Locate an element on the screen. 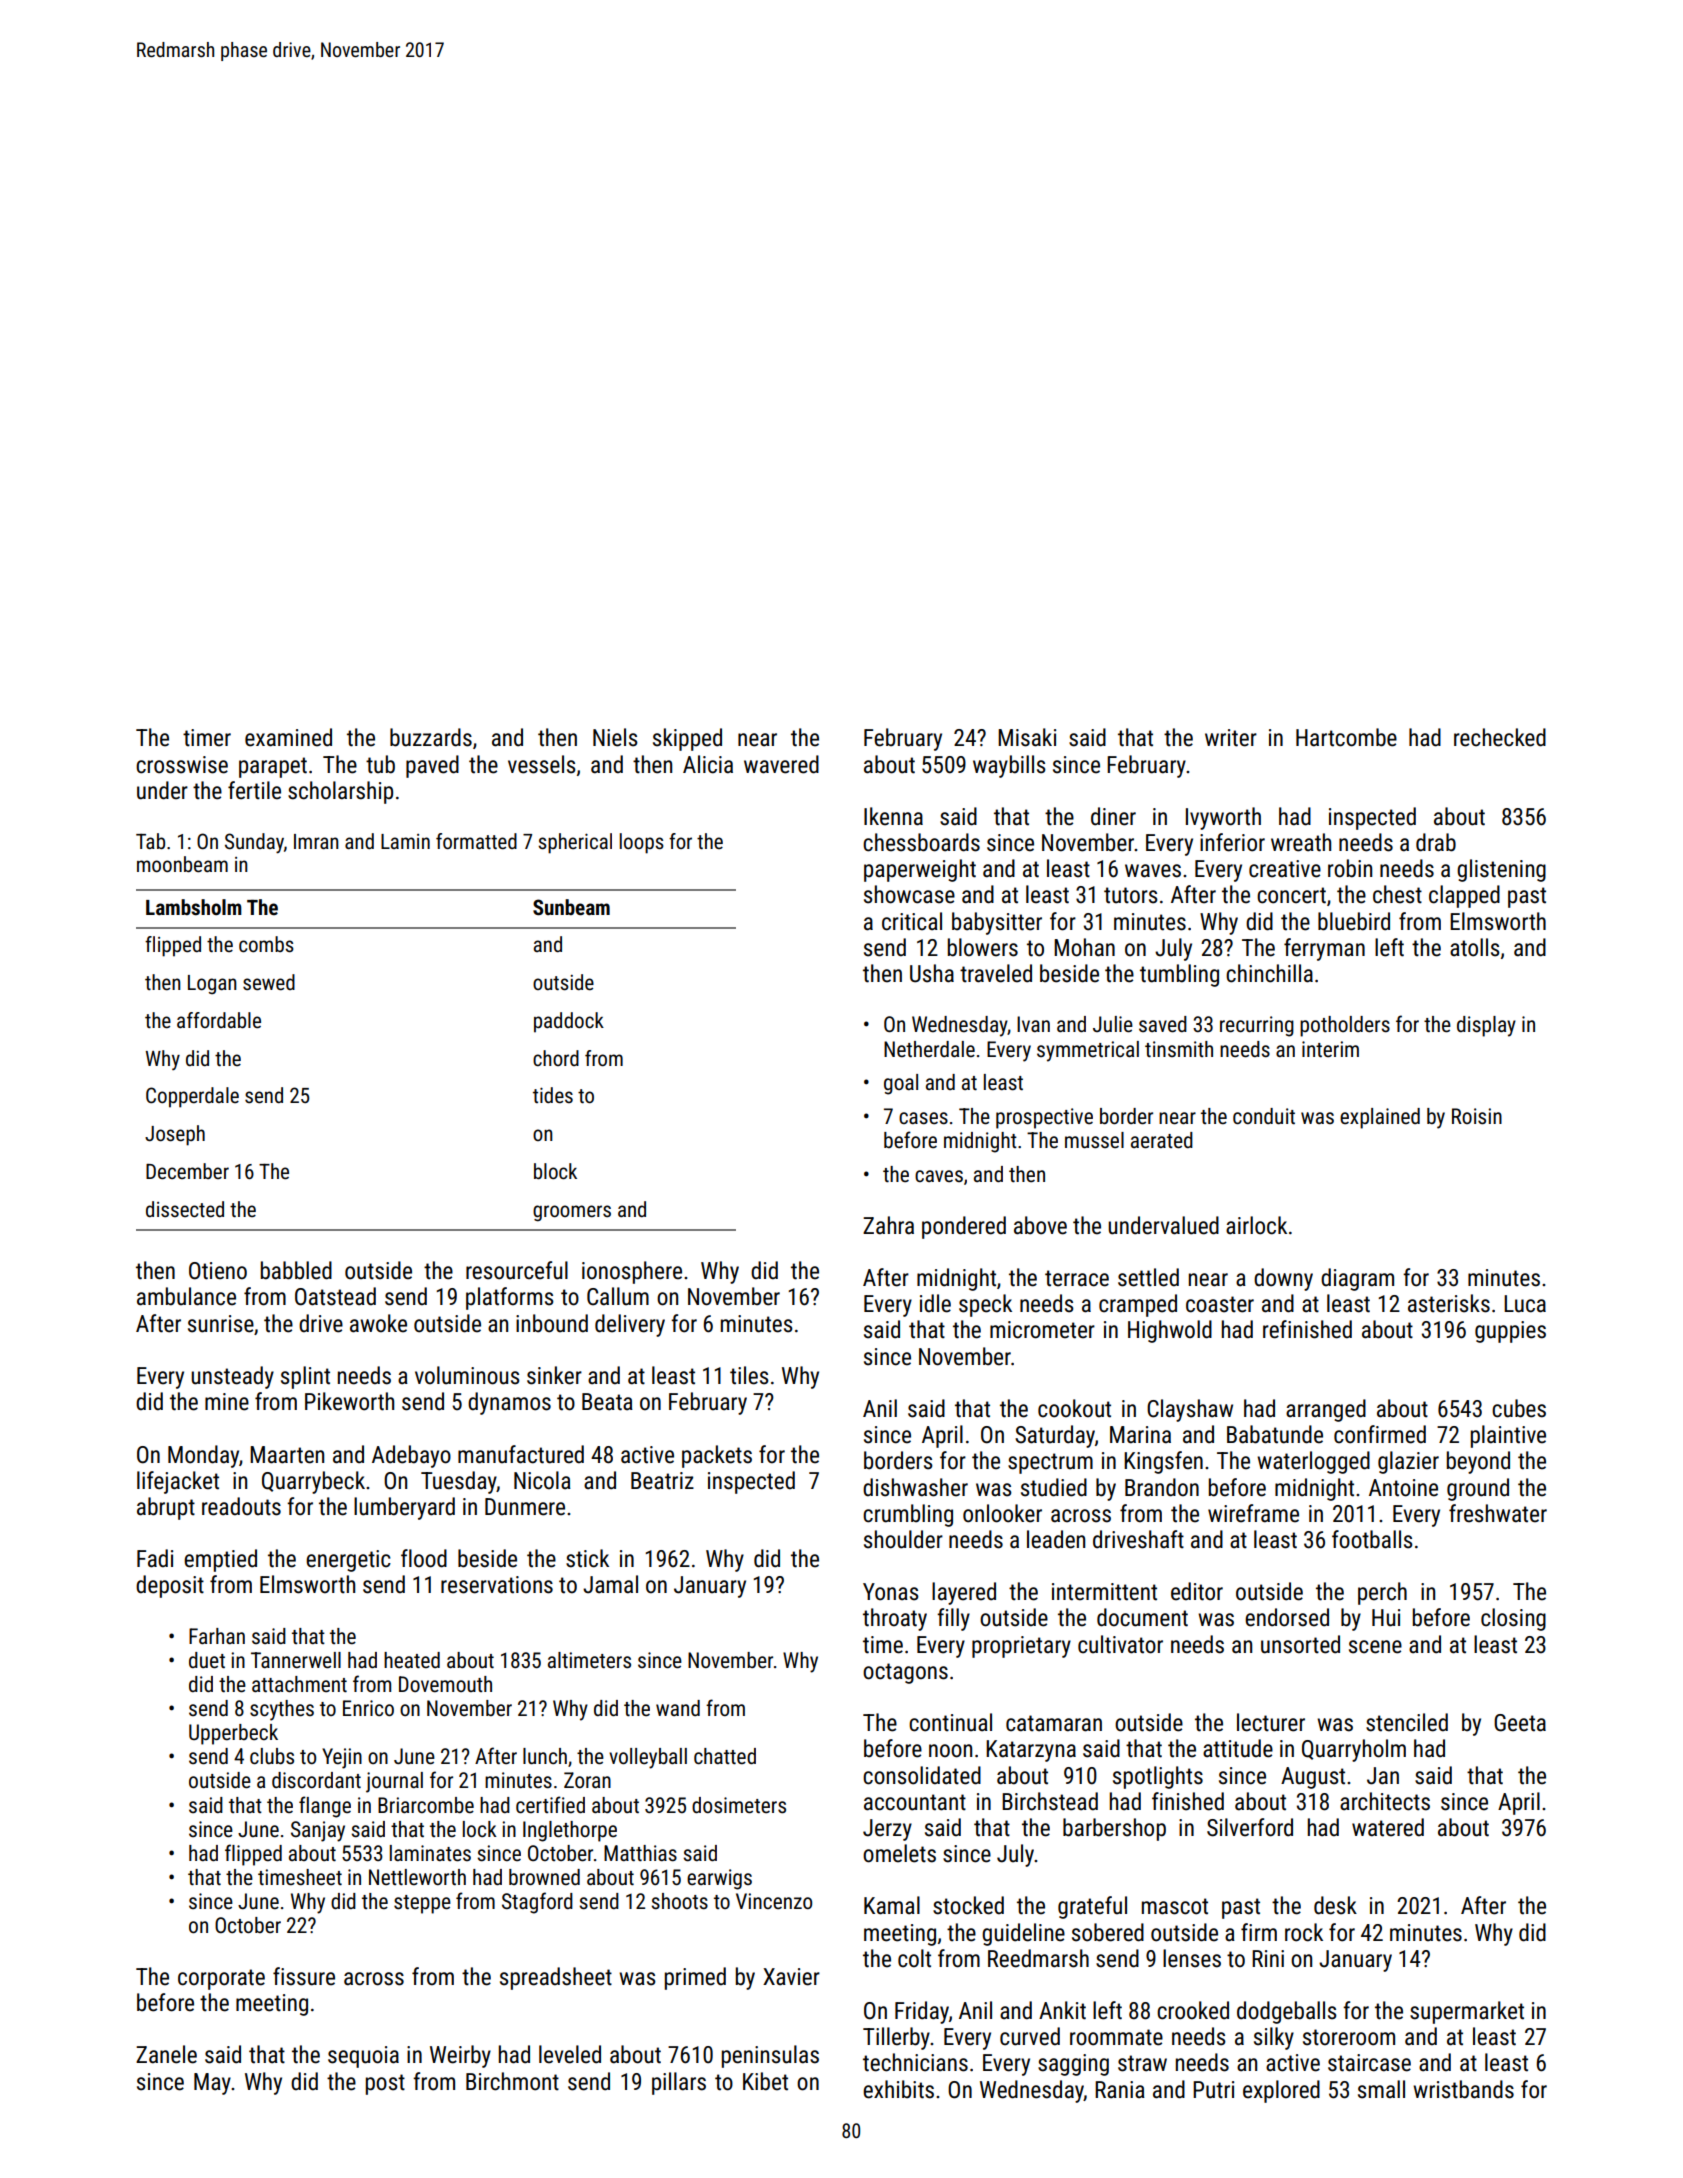 Image resolution: width=1683 pixels, height=2178 pixels. dishwasher is located at coordinates (915, 1487).
